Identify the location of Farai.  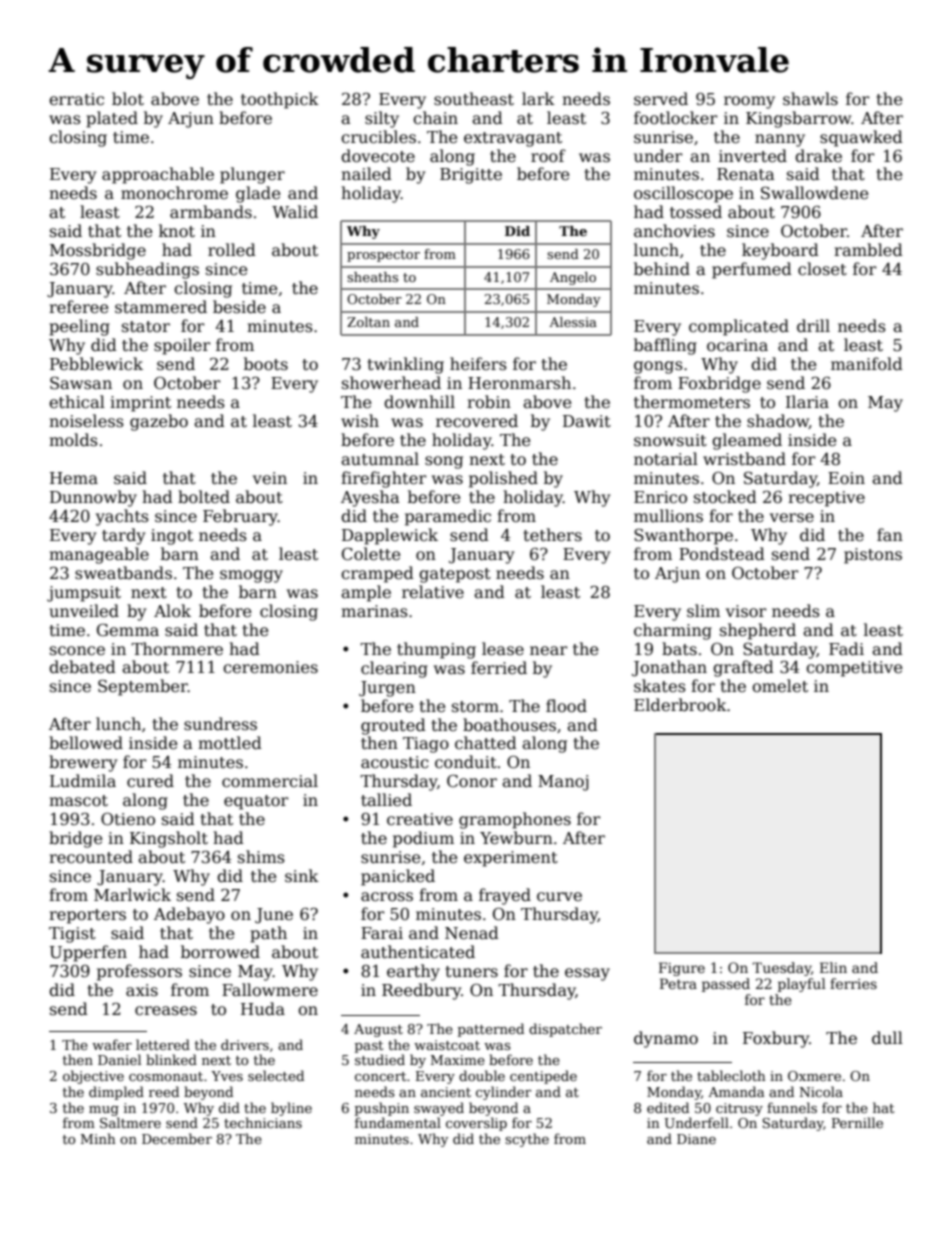
(382, 933).
